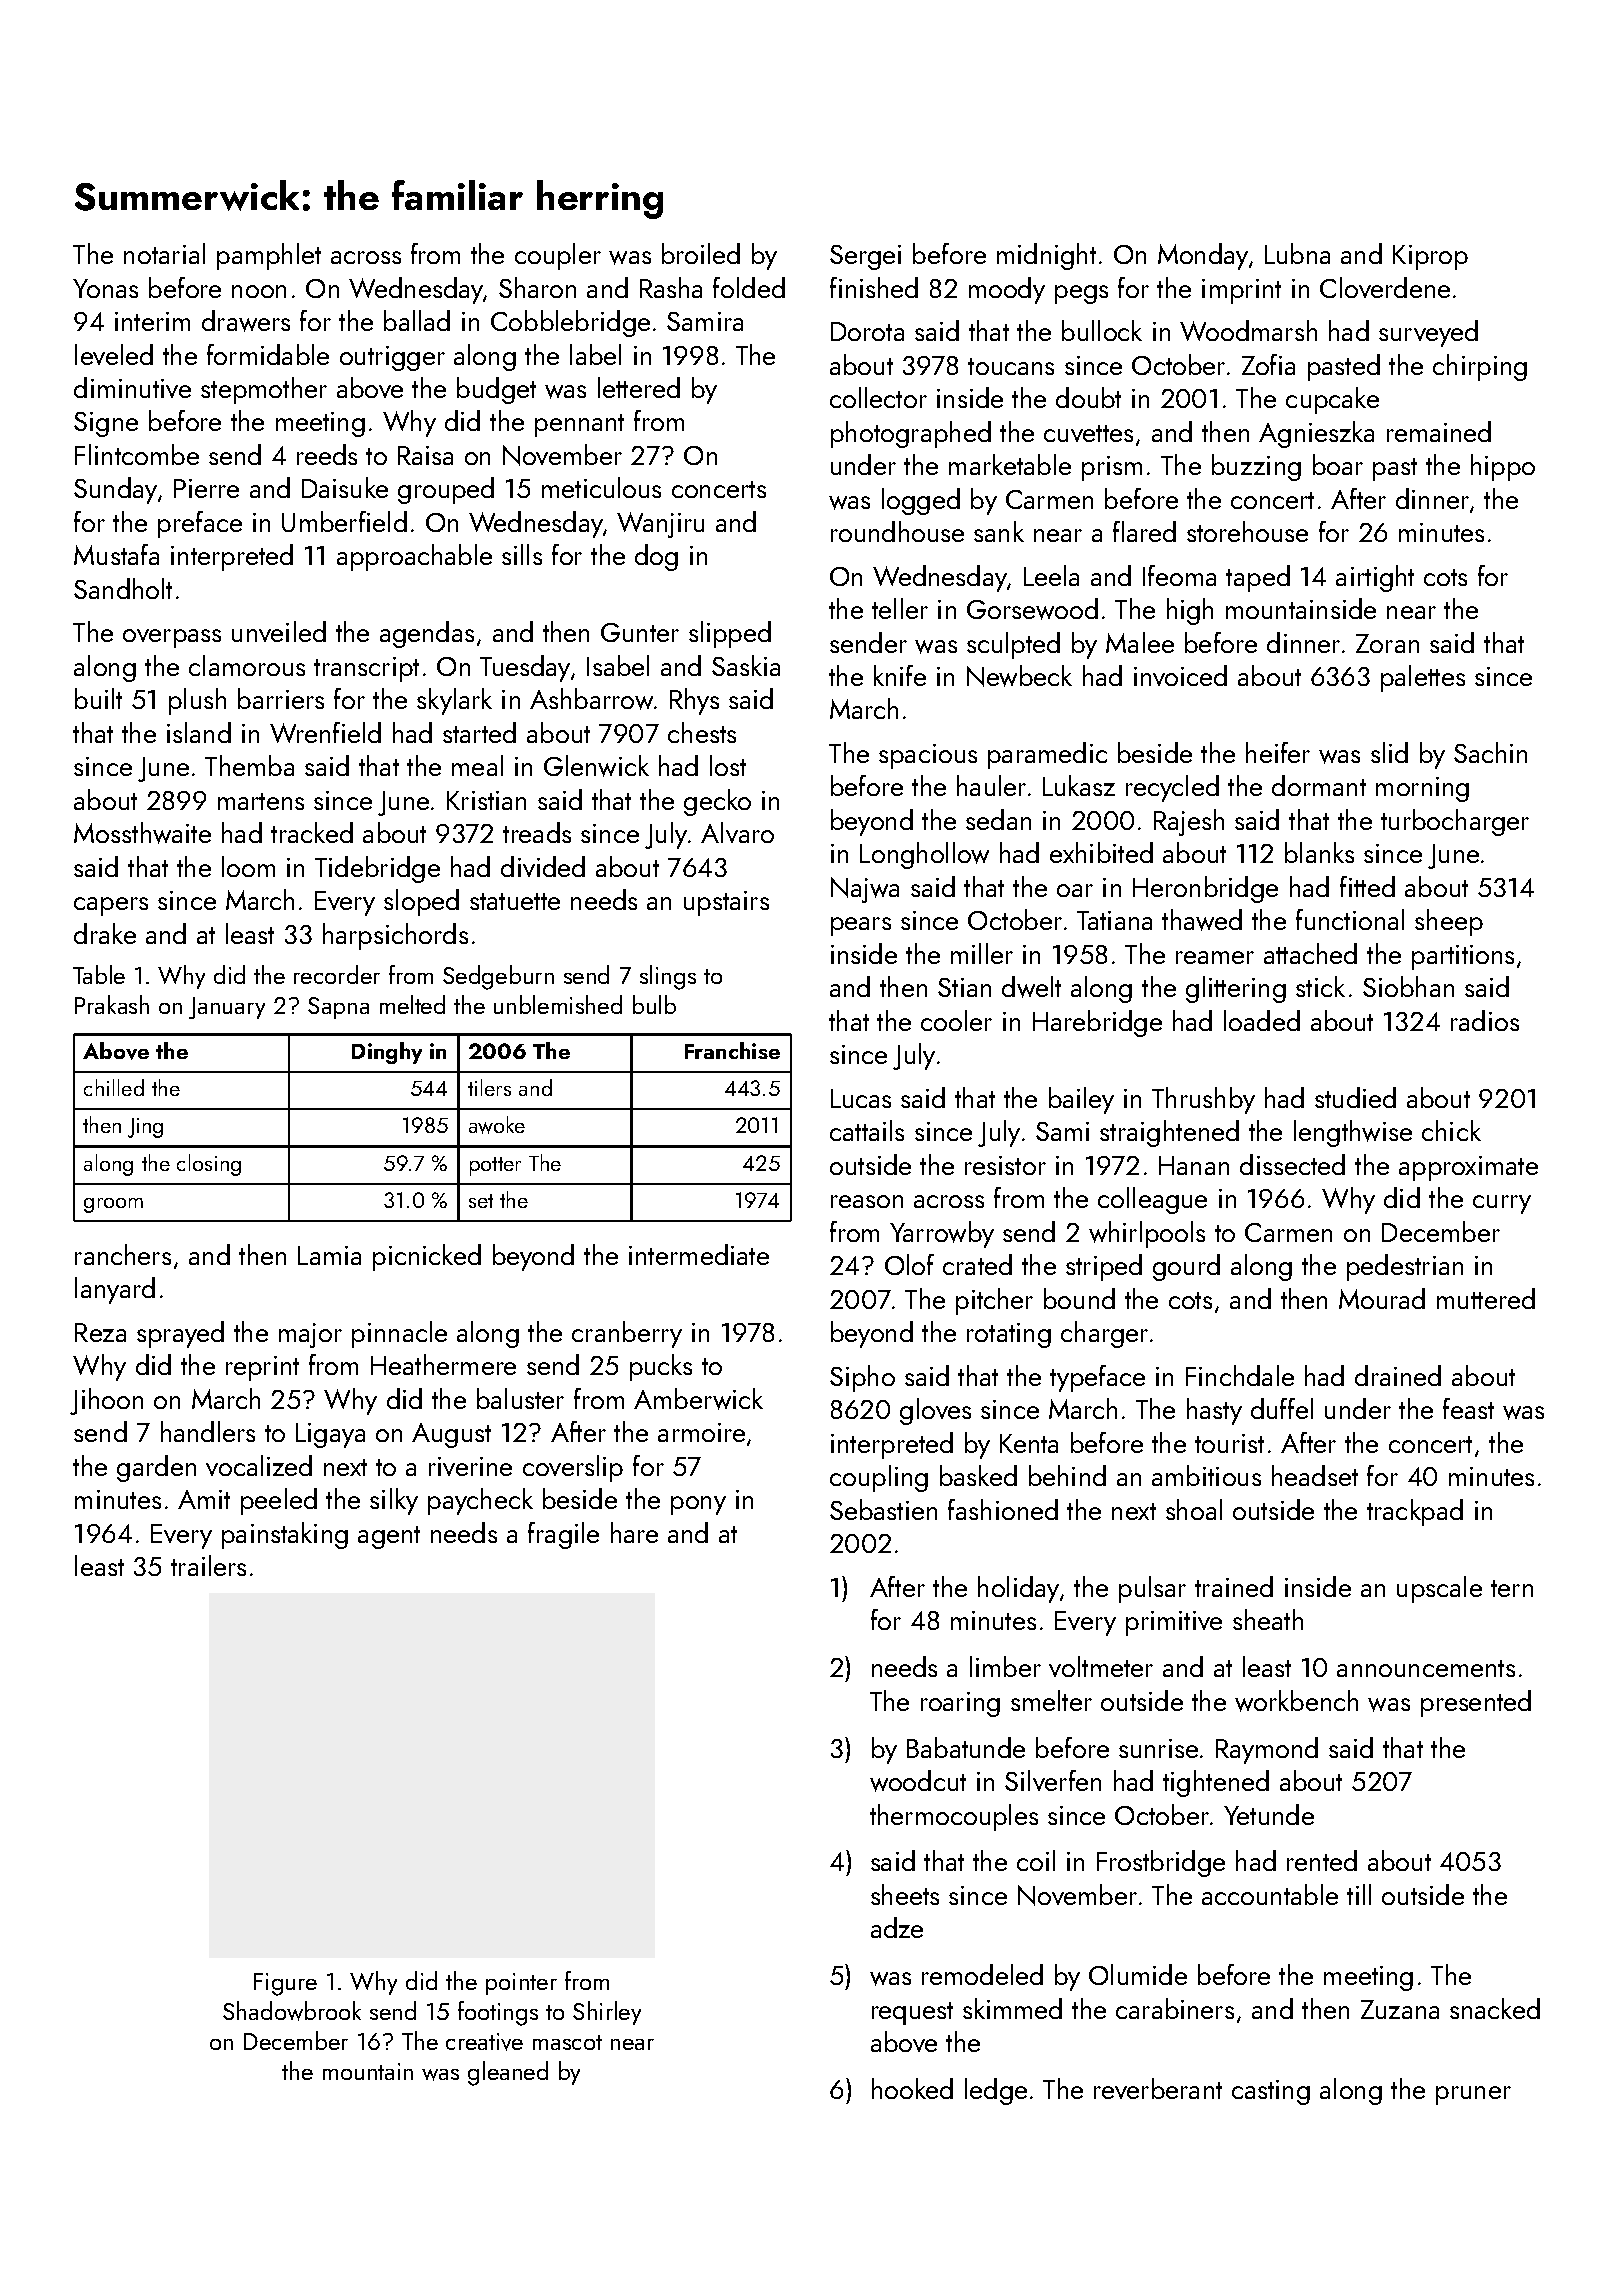  What do you see at coordinates (248, 866) in the document?
I see `loom` at bounding box center [248, 866].
